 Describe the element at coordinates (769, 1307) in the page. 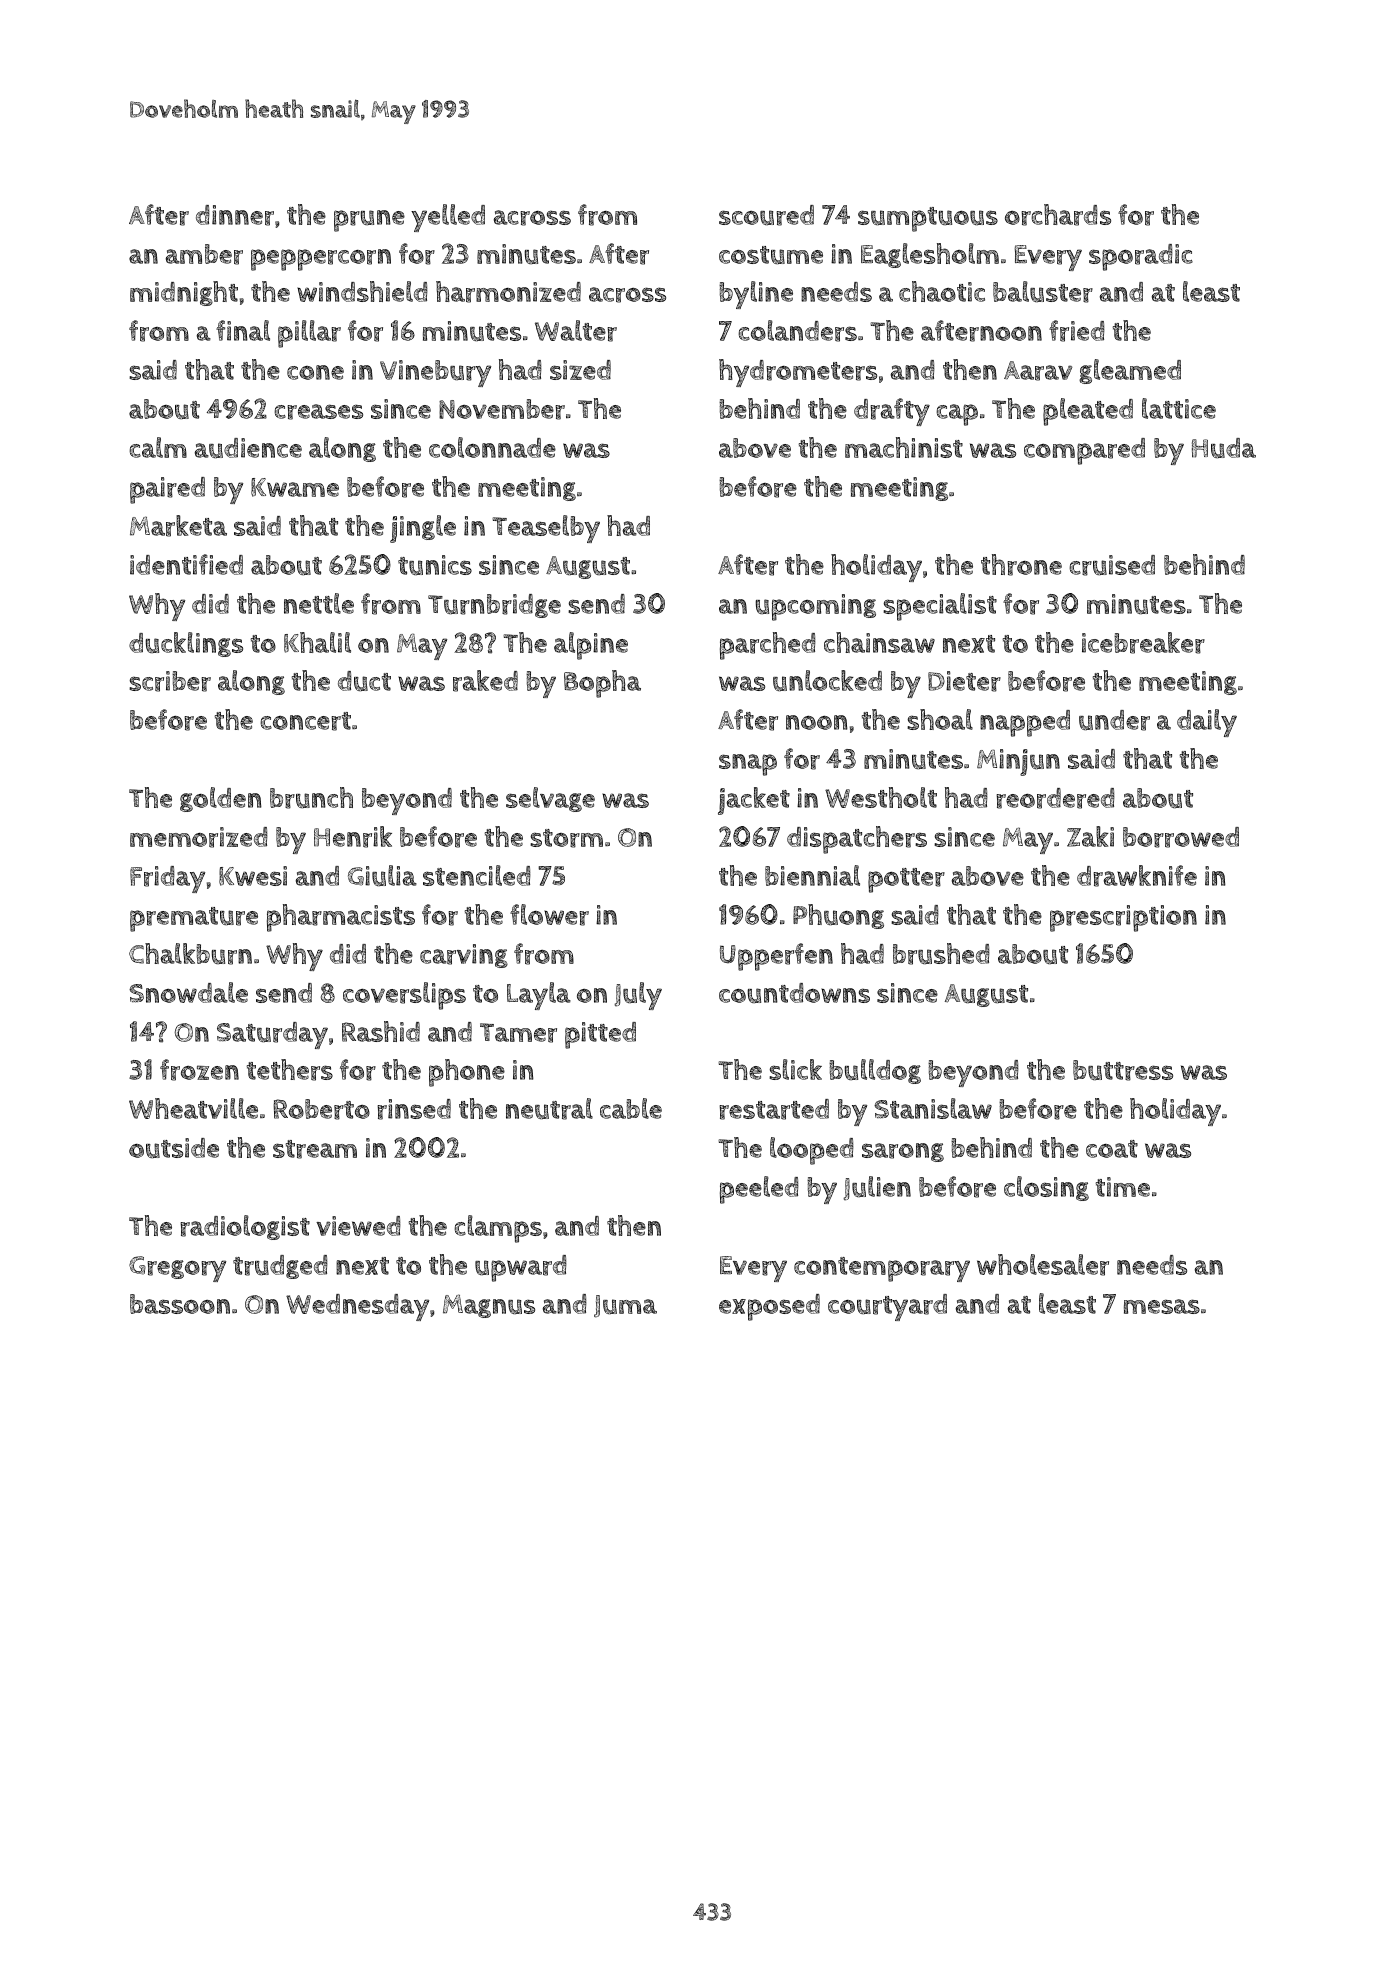

I see `exposed` at that location.
